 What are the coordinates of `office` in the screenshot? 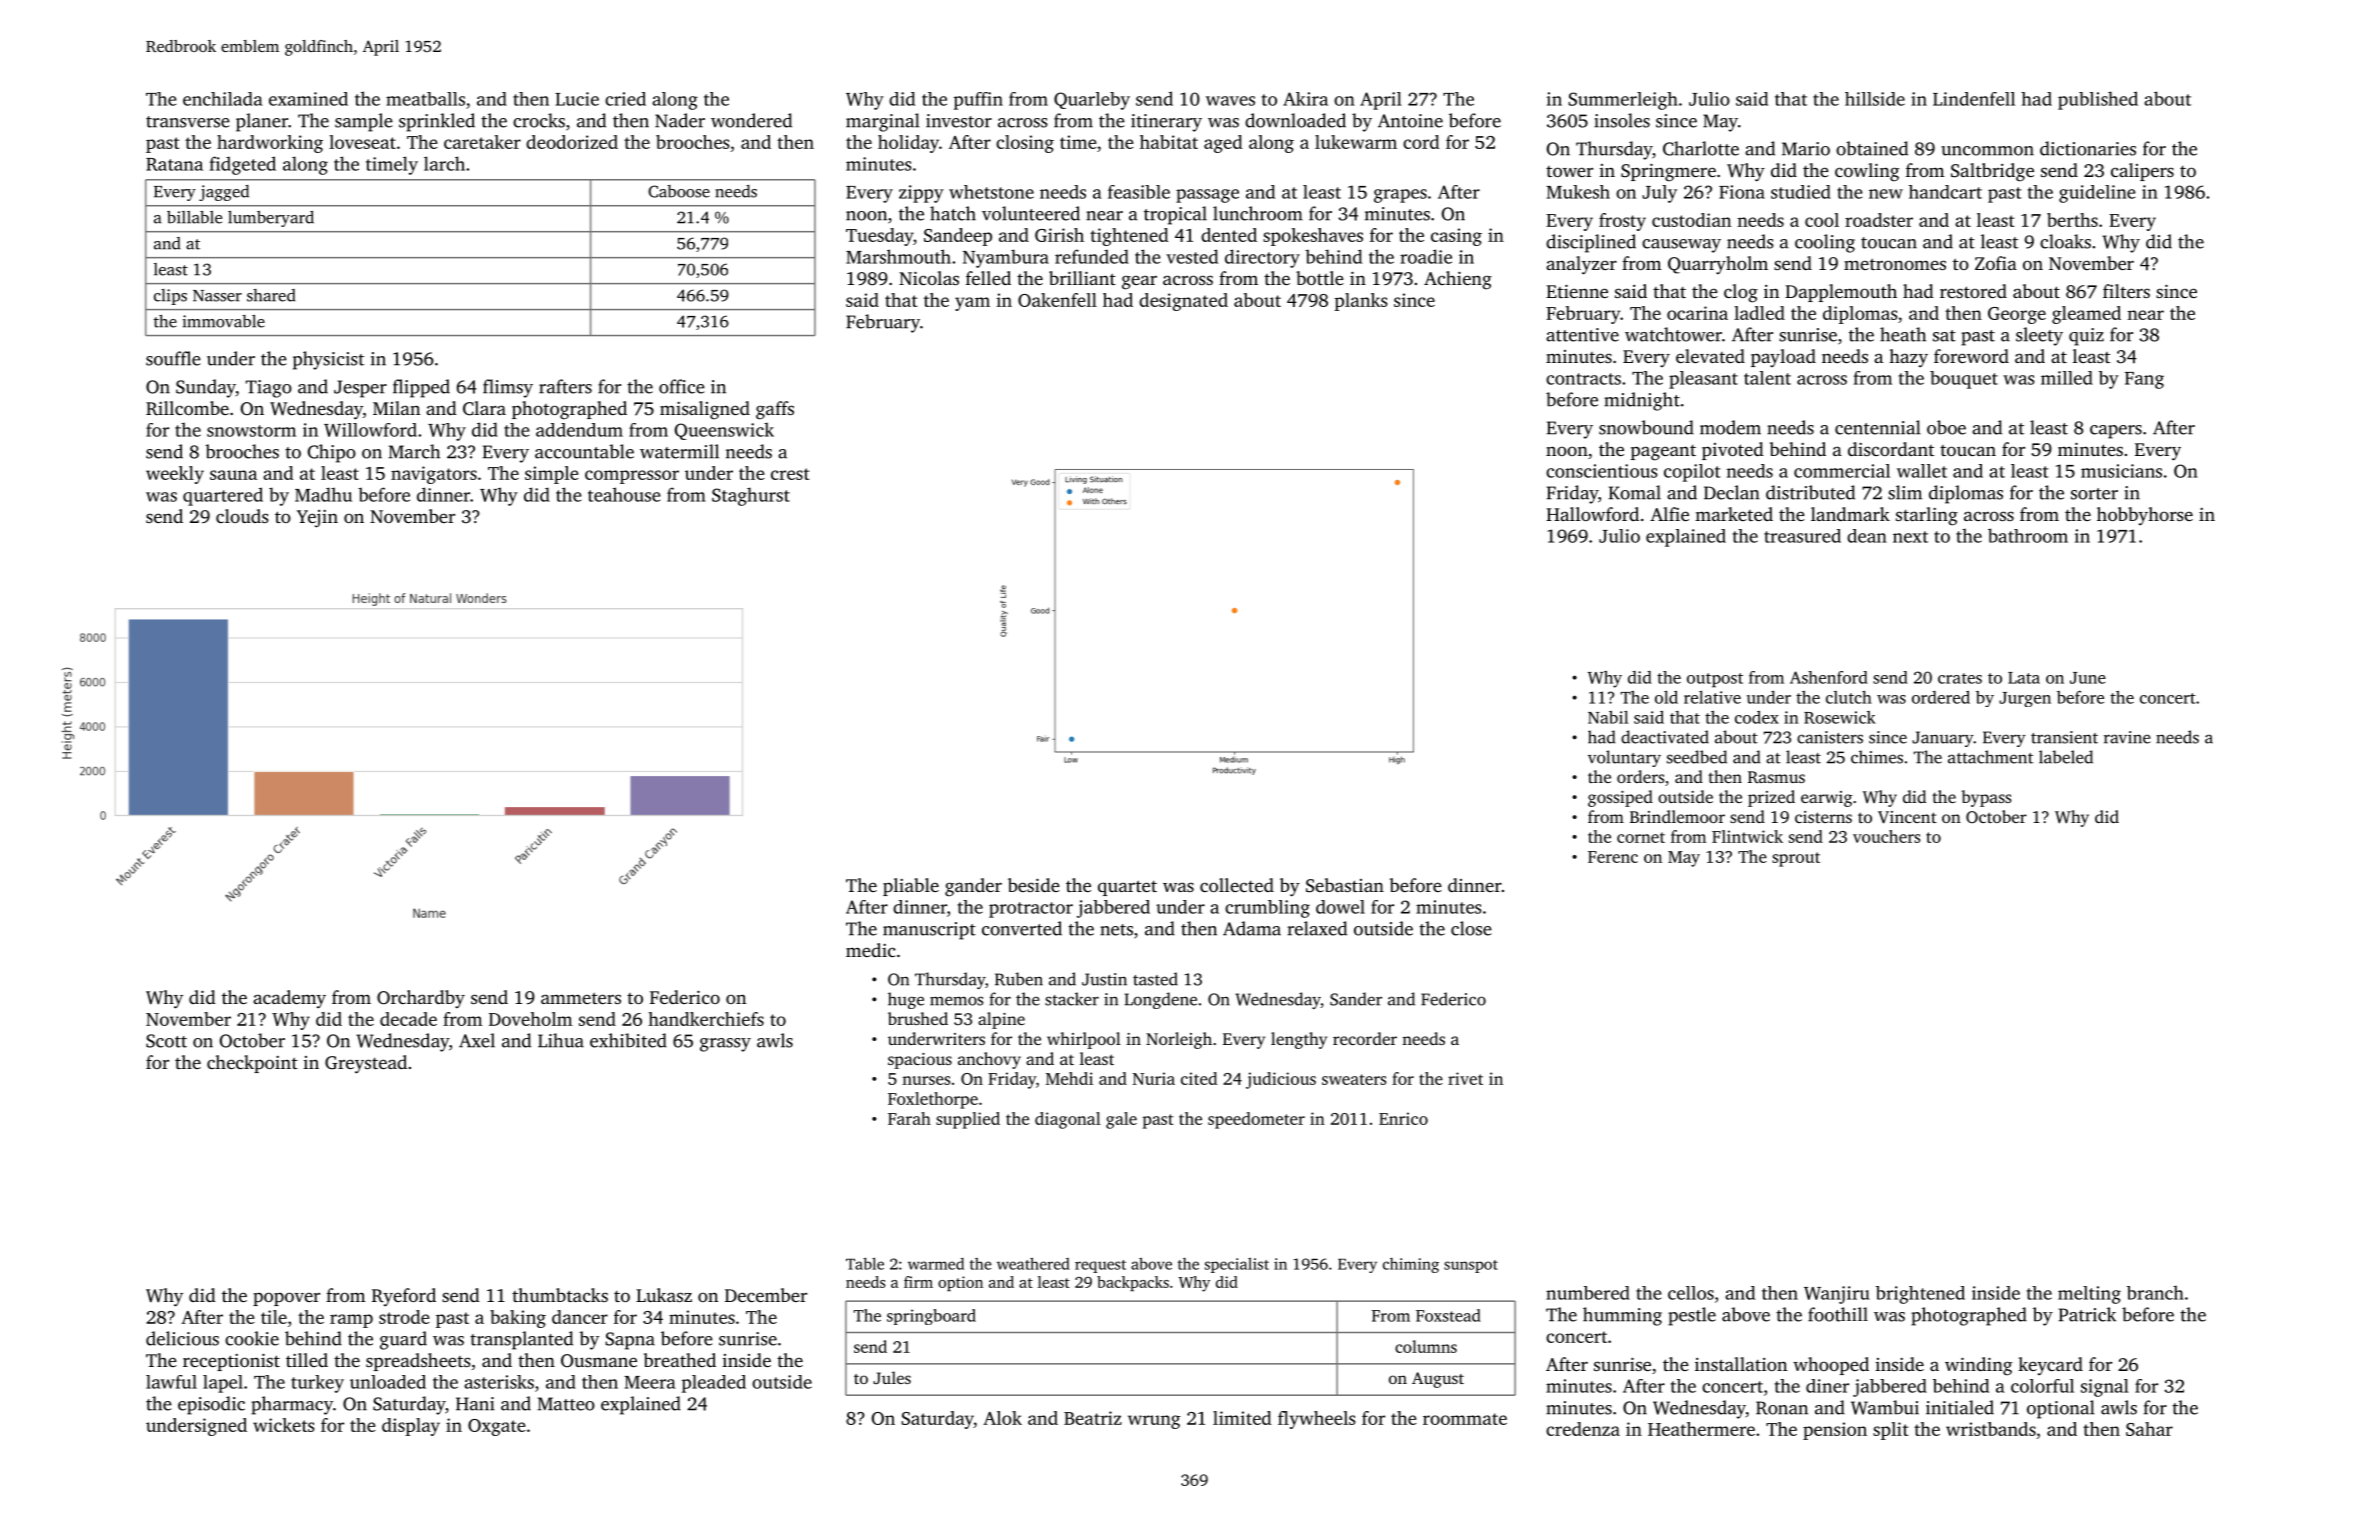 It's located at (682, 386).
